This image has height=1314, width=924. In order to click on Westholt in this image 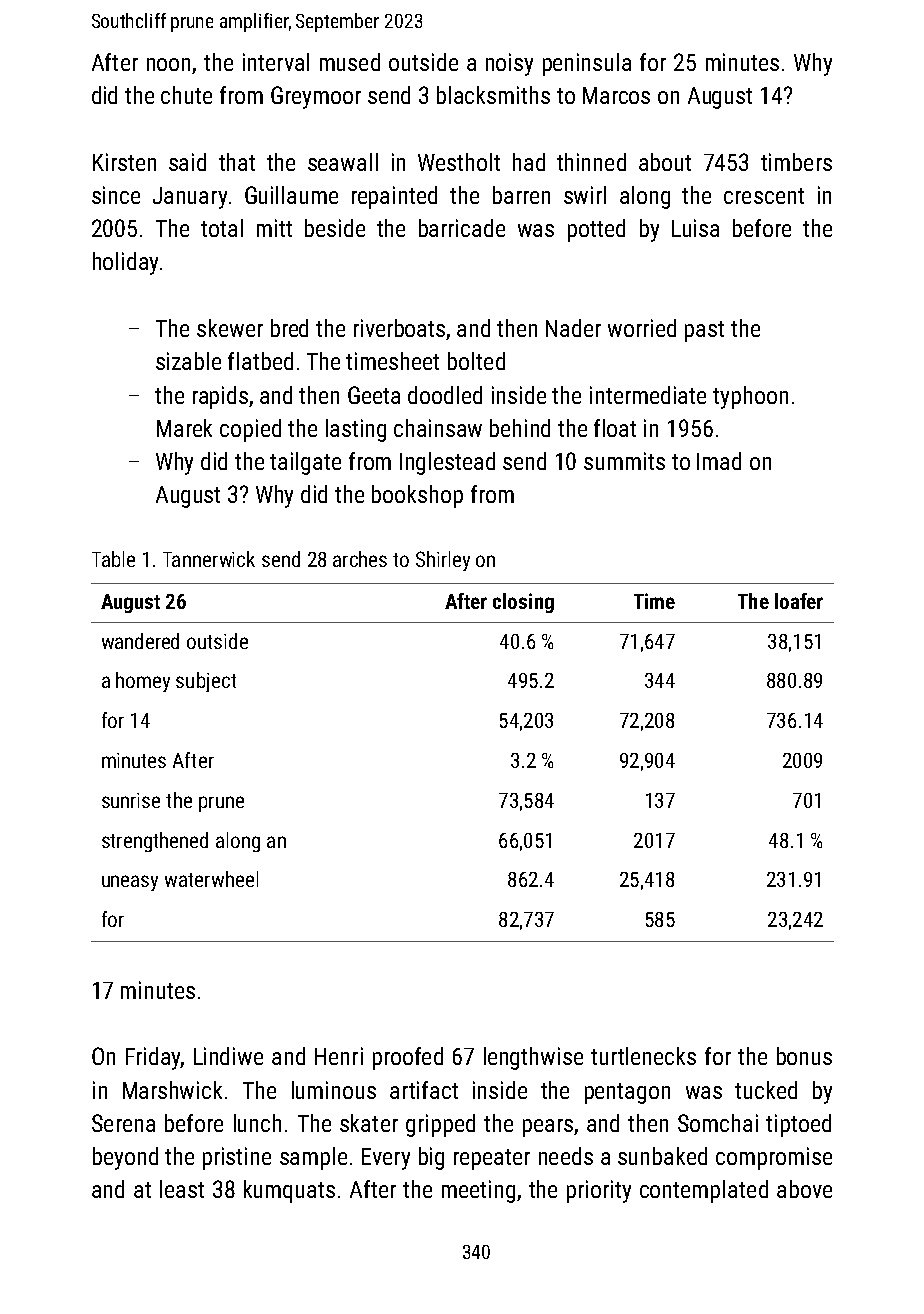, I will do `click(459, 162)`.
